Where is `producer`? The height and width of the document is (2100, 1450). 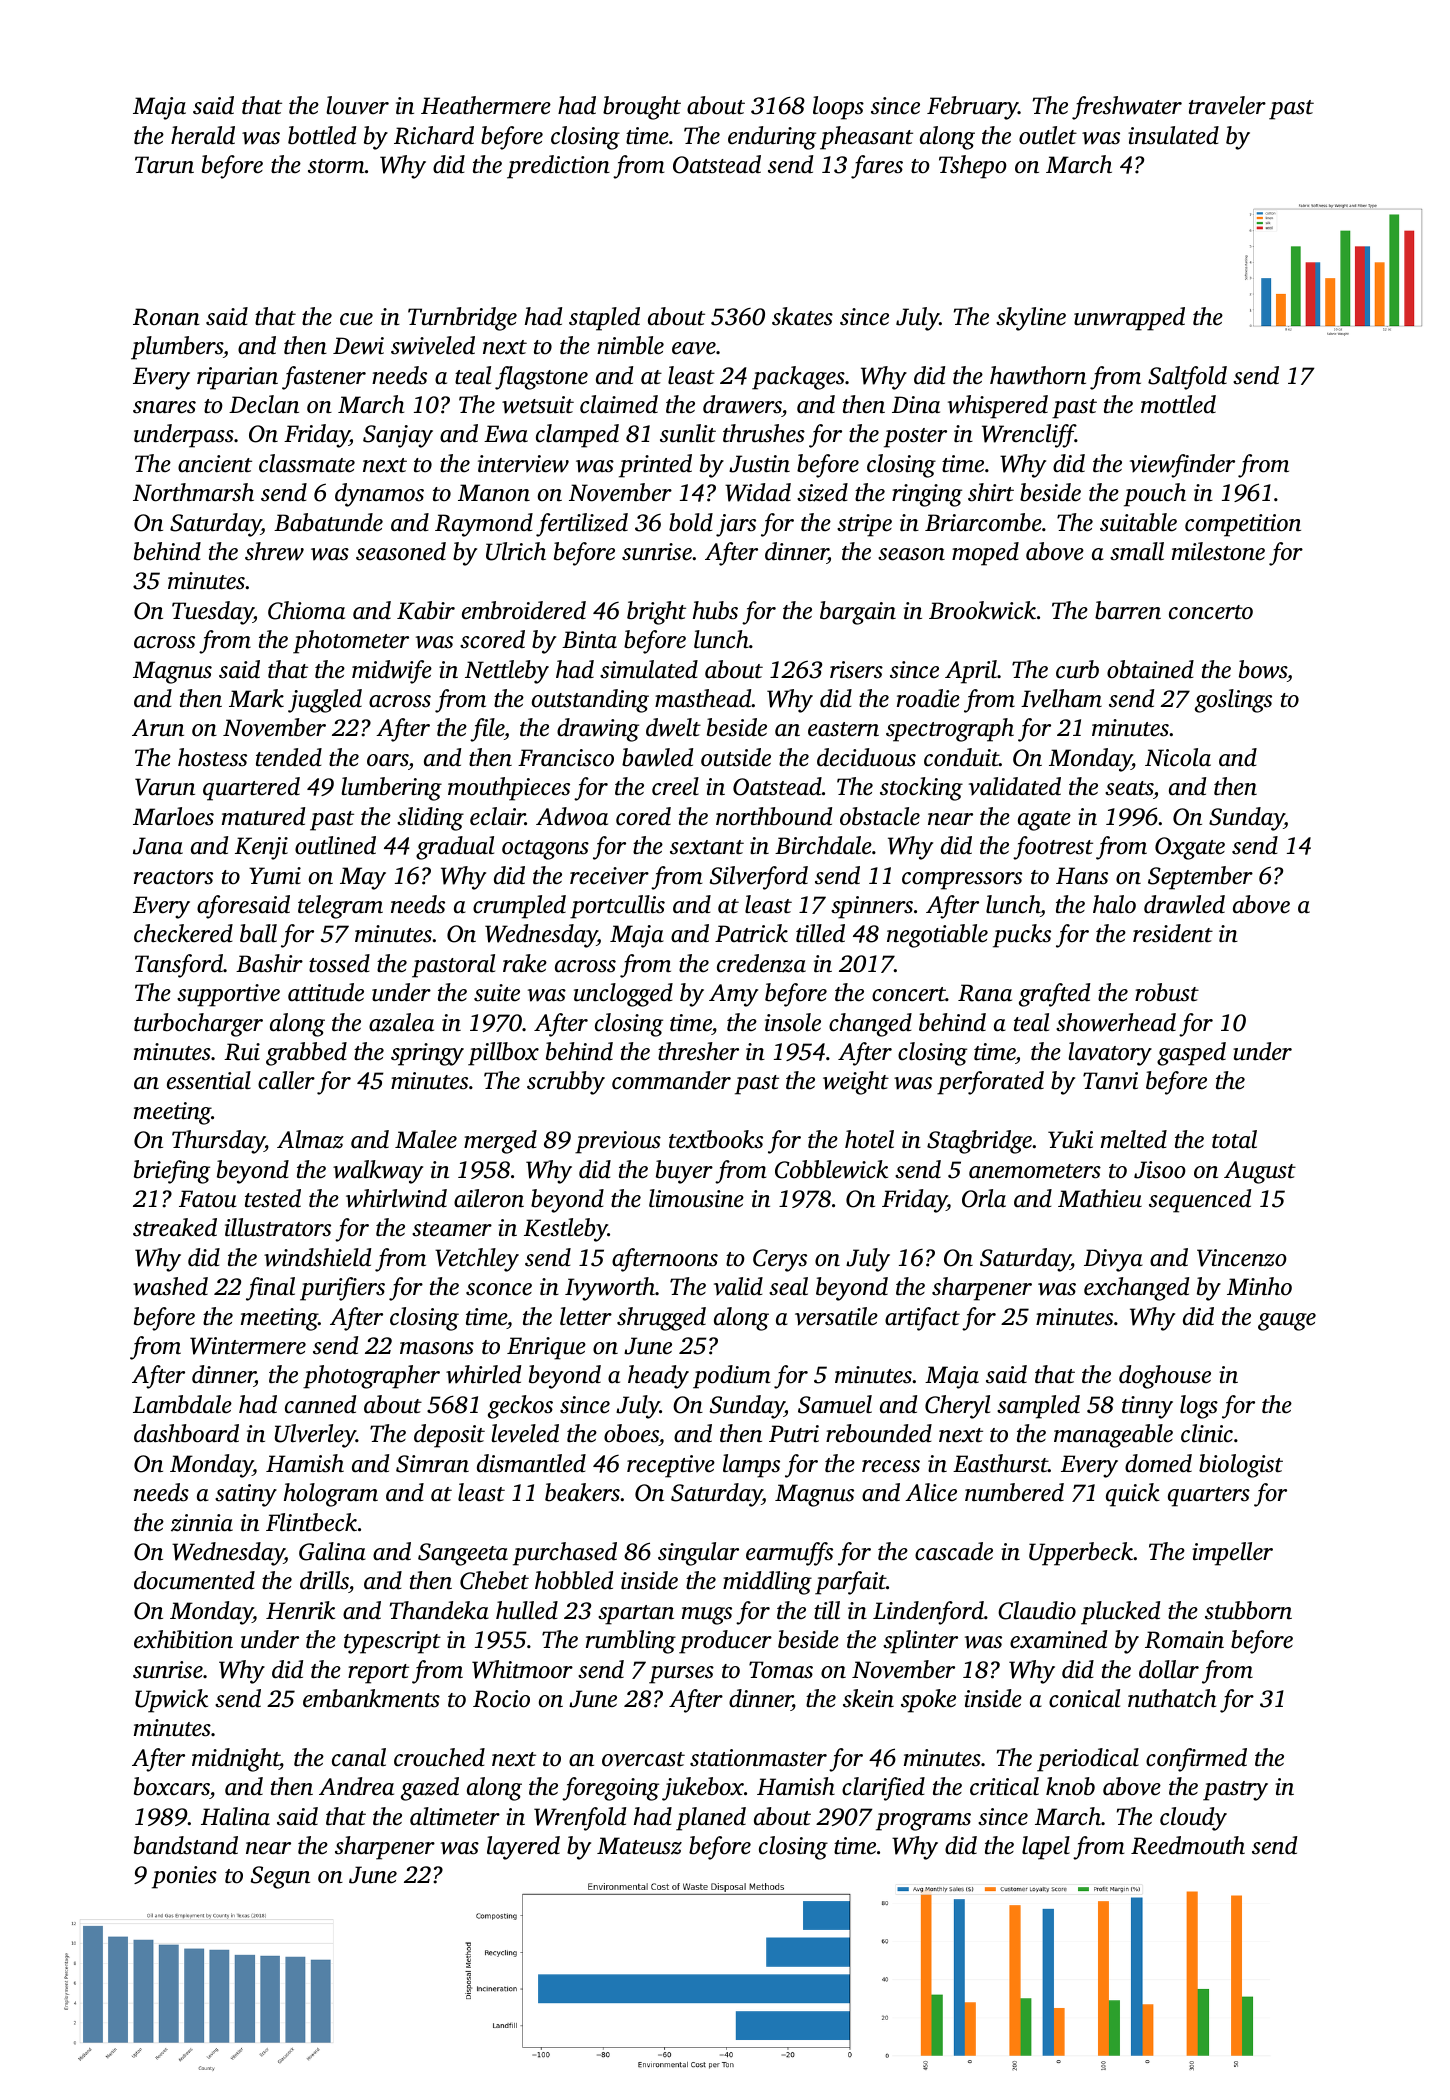 producer is located at coordinates (725, 1642).
